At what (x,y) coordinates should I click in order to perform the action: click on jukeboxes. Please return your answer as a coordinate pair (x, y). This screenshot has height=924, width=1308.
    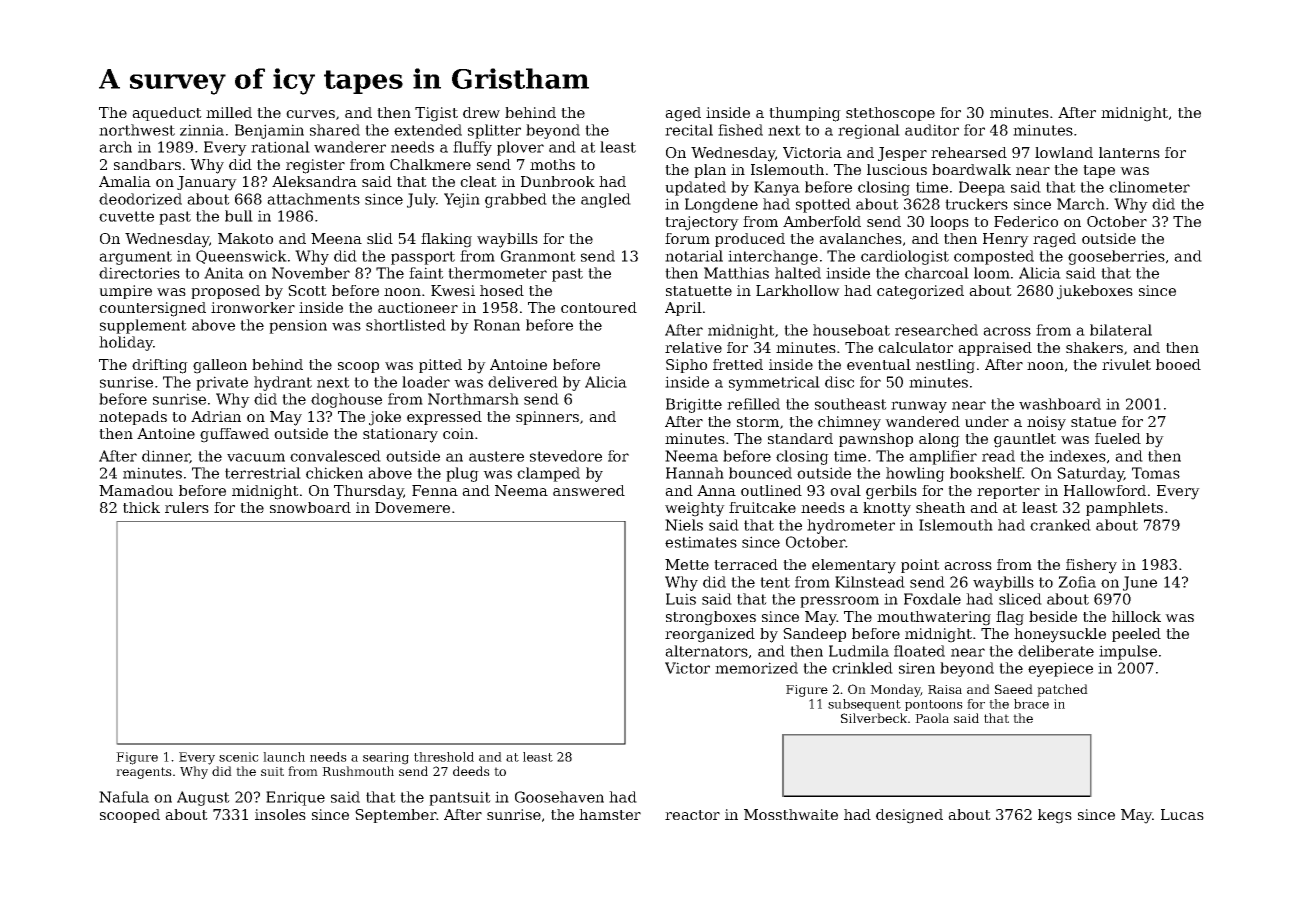
    Looking at the image, I should click on (1095, 292).
